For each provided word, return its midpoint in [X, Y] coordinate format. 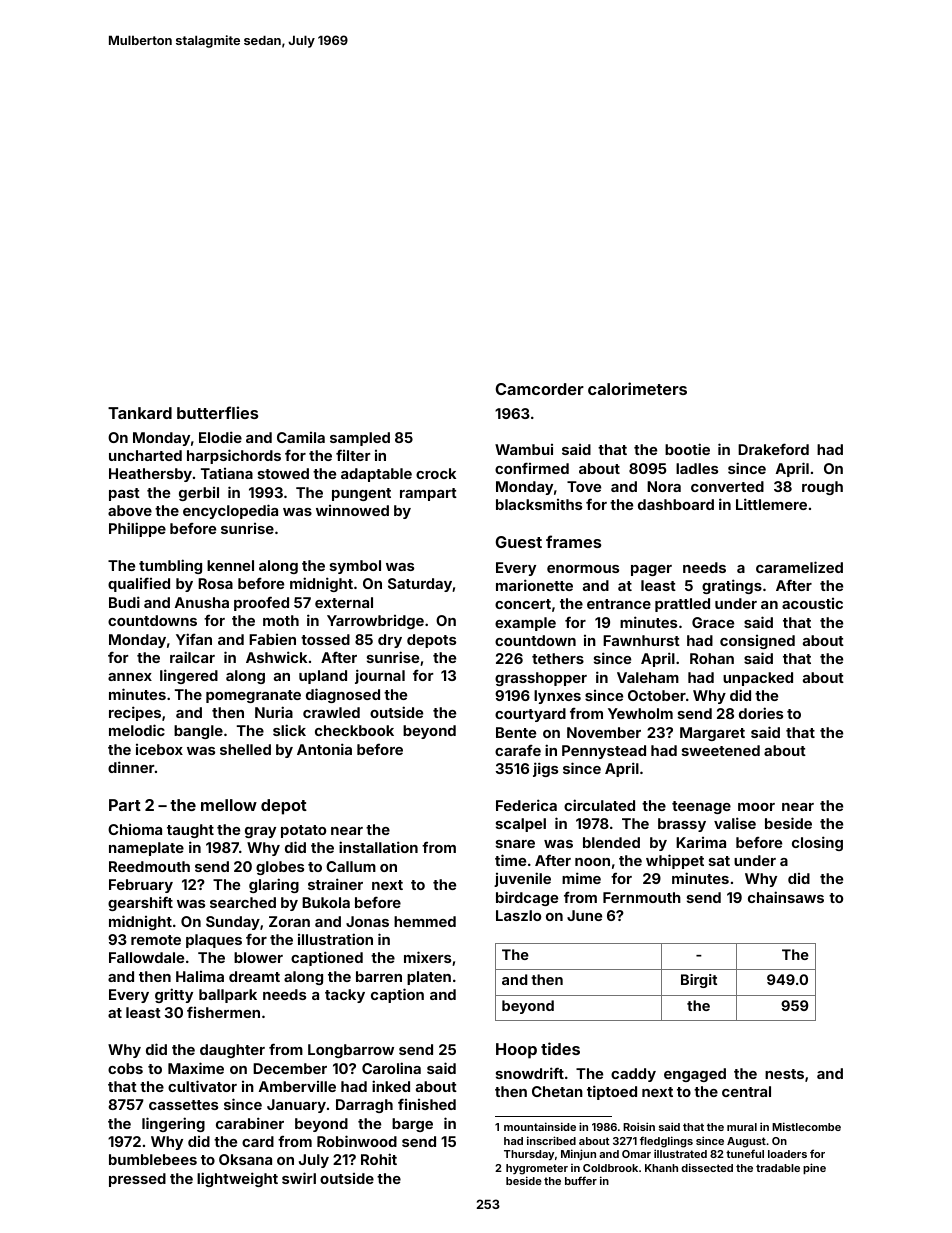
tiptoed [612, 1092]
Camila [301, 437]
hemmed [425, 921]
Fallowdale [146, 957]
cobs [125, 1068]
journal [380, 676]
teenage [701, 807]
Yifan [194, 639]
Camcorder [540, 389]
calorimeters [637, 388]
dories [761, 713]
